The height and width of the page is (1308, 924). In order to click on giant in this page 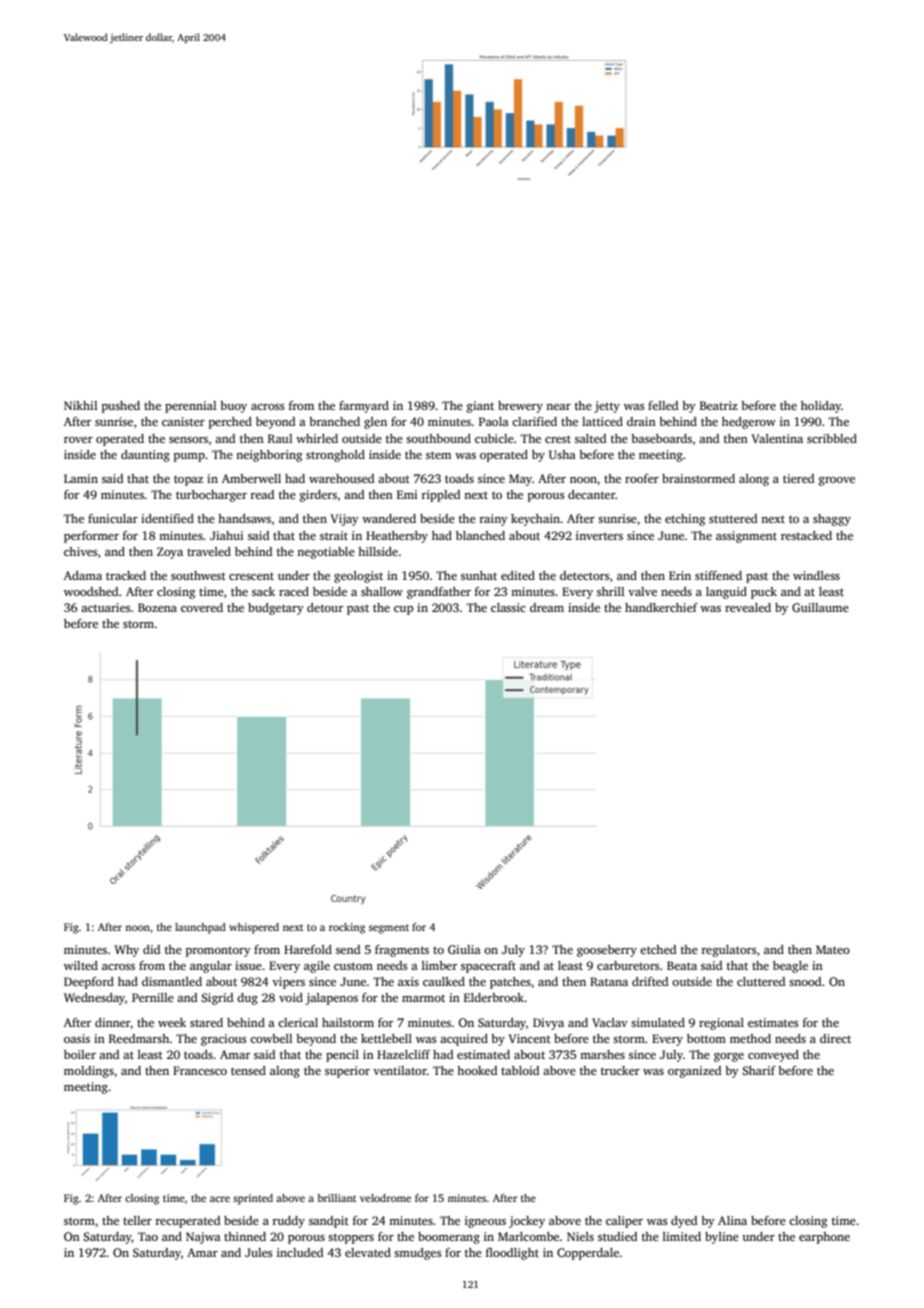, I will do `click(480, 407)`.
